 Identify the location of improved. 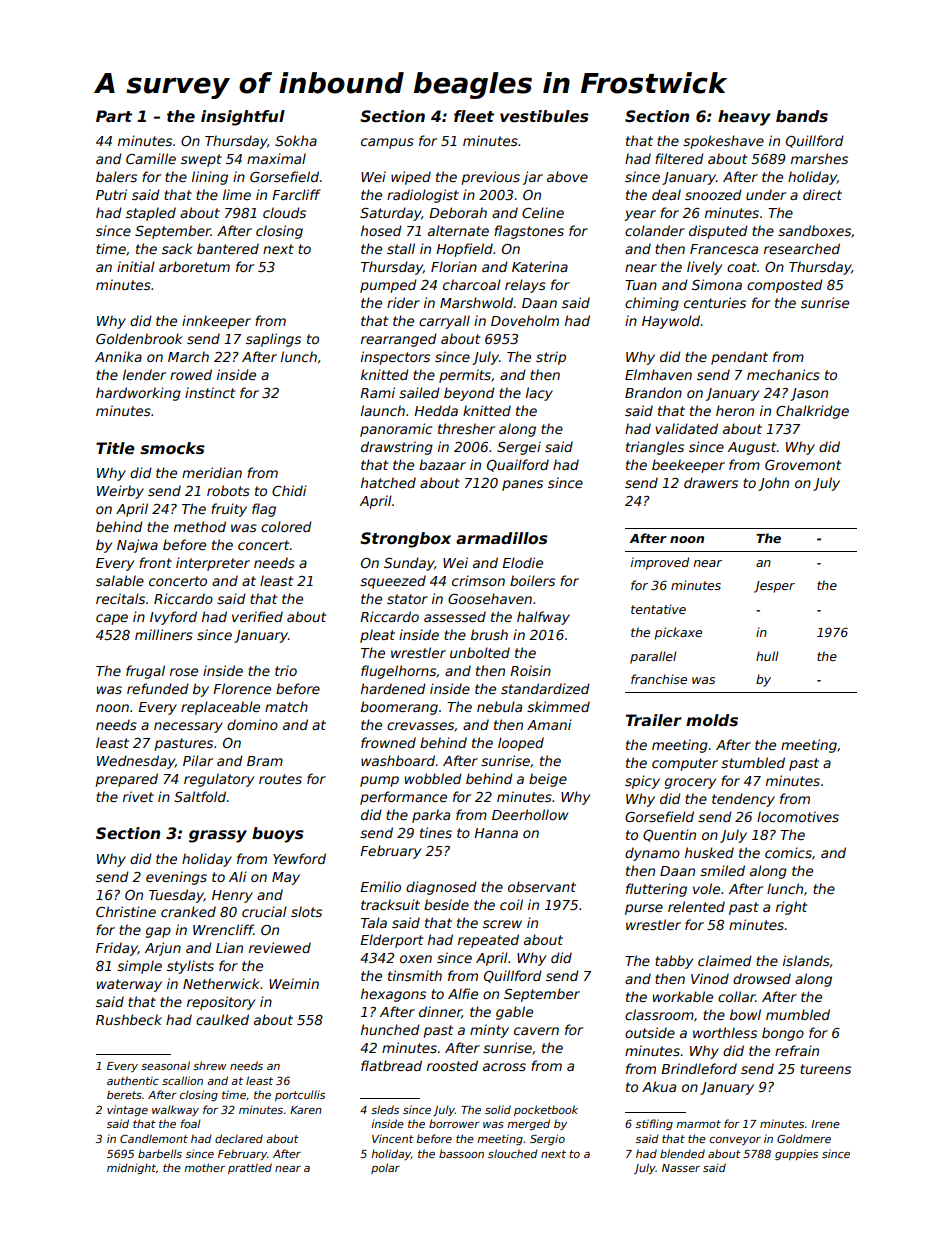
(660, 563).
